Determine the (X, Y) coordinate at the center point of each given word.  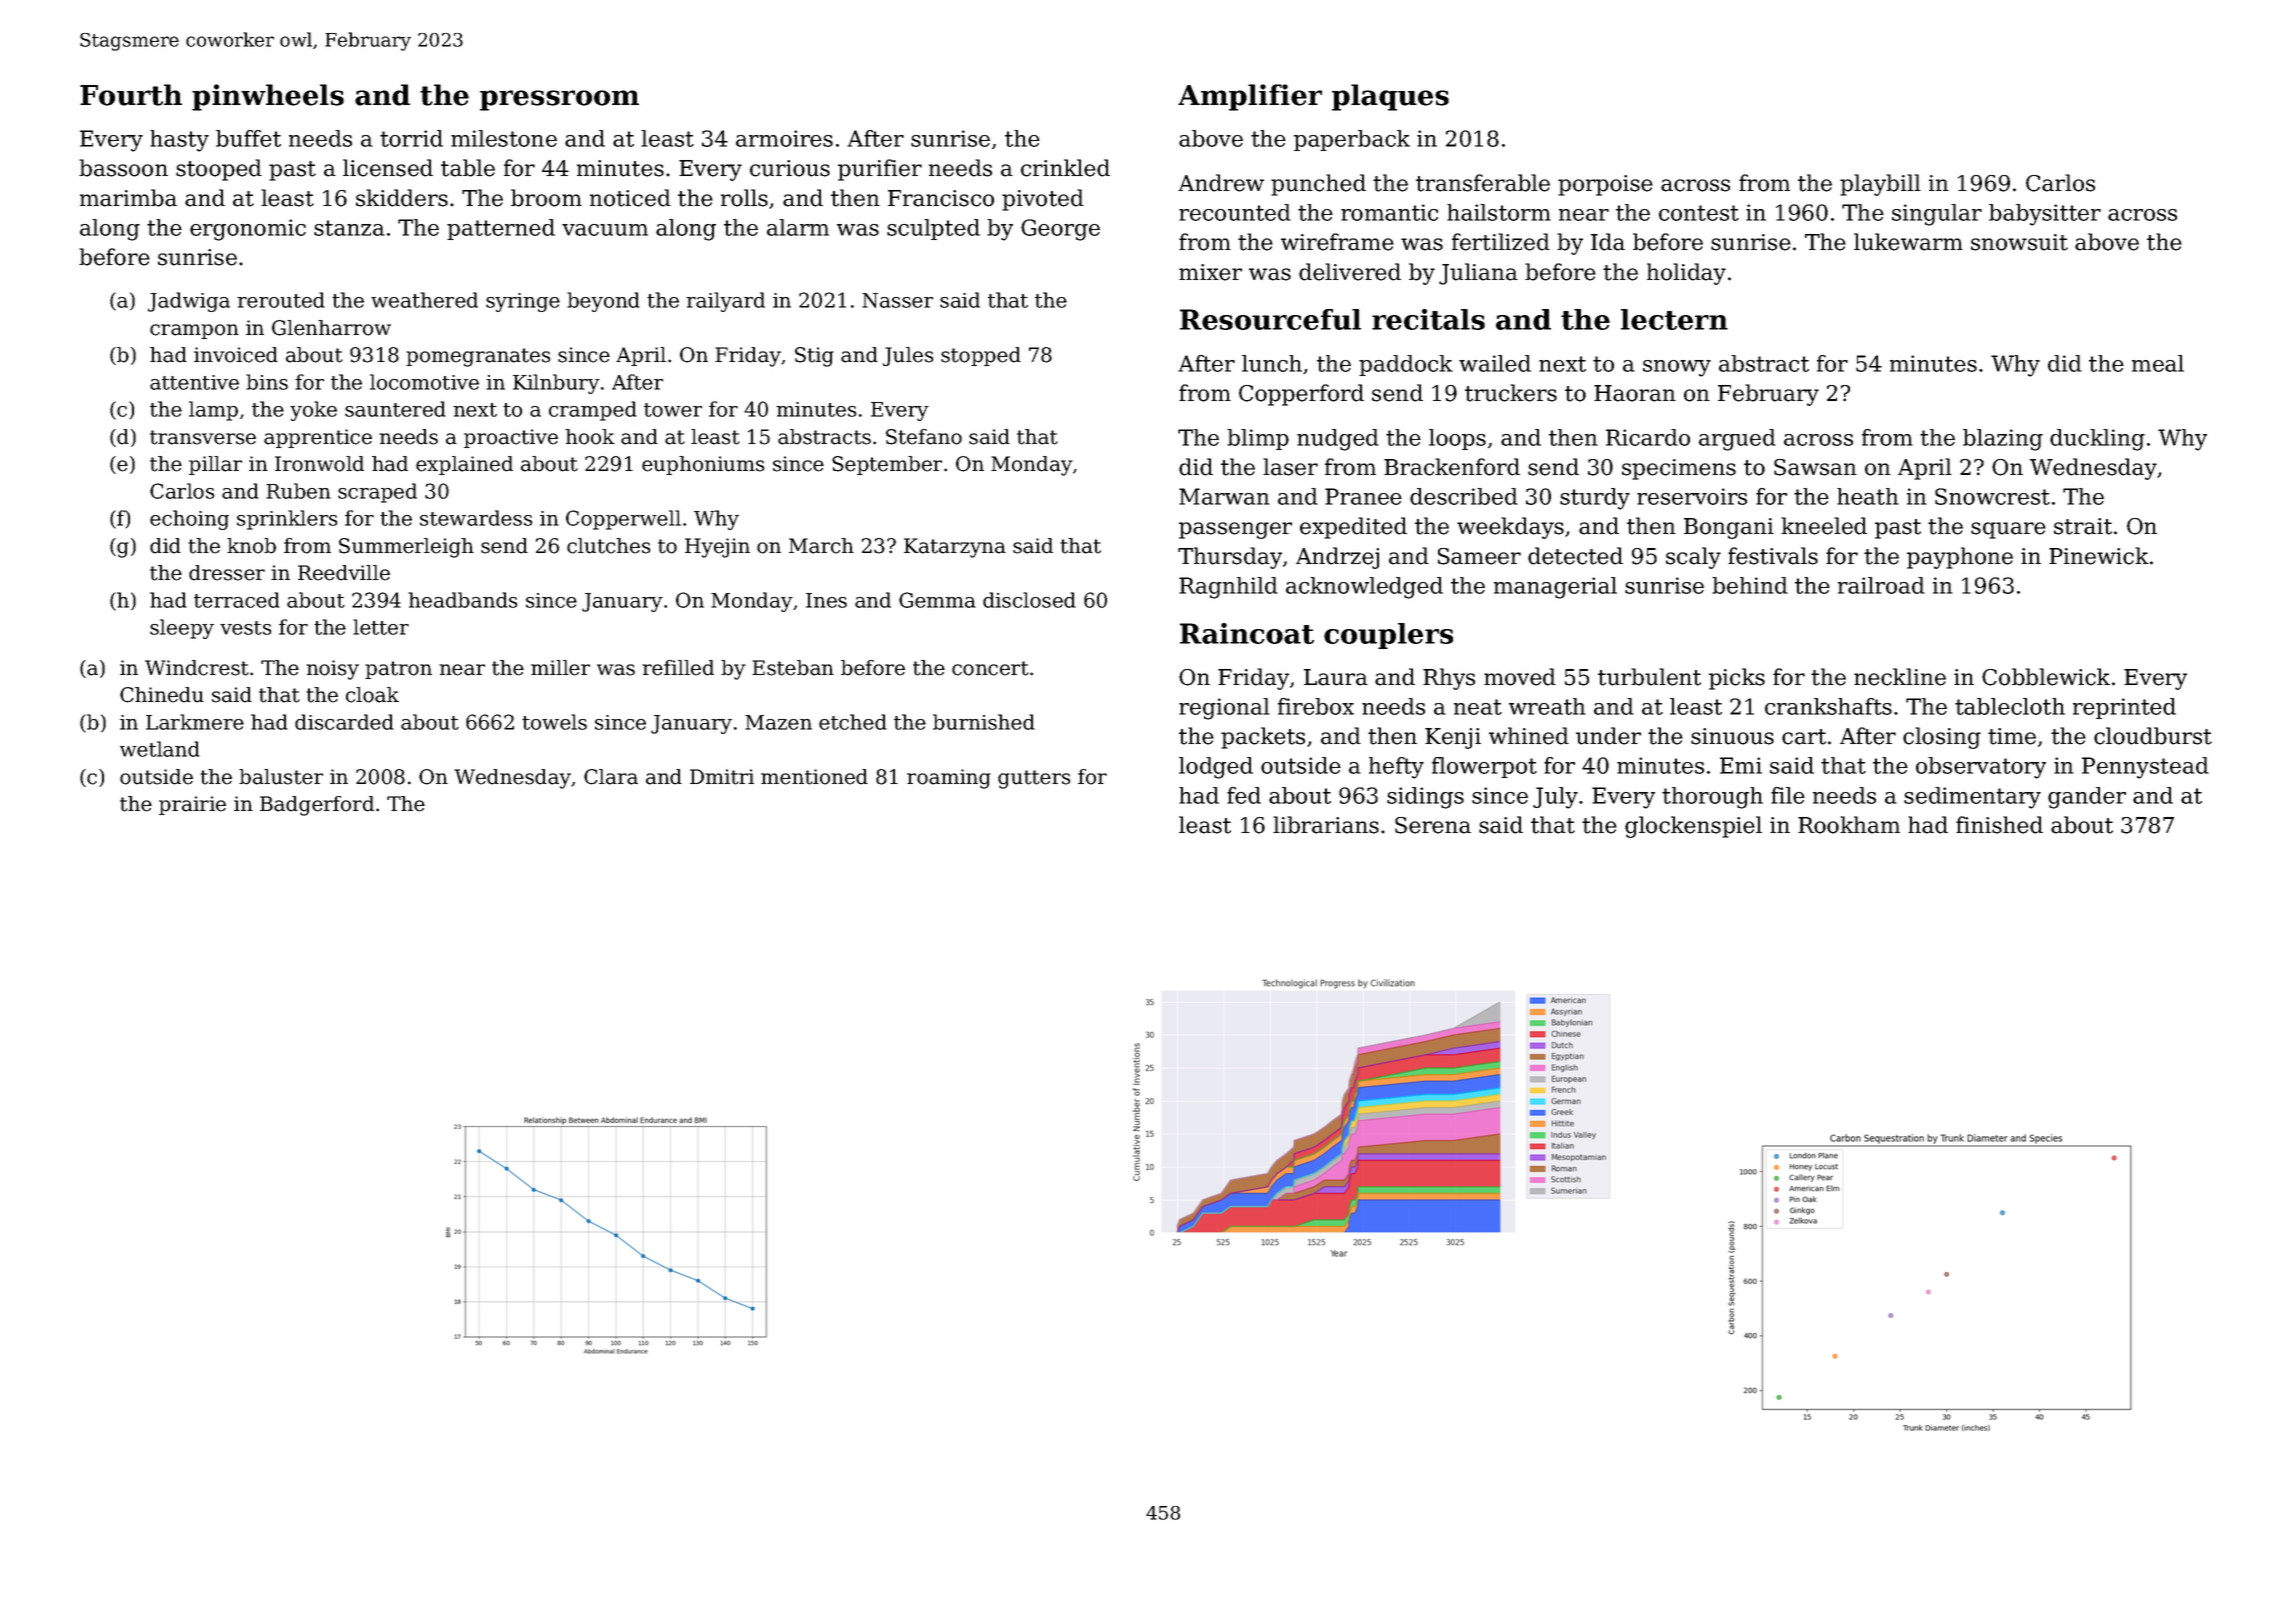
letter (381, 627)
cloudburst (2153, 736)
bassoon (123, 168)
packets (1263, 738)
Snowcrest (1992, 496)
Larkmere (195, 722)
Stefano (924, 437)
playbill (1880, 185)
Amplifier (1250, 97)
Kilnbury (556, 384)
